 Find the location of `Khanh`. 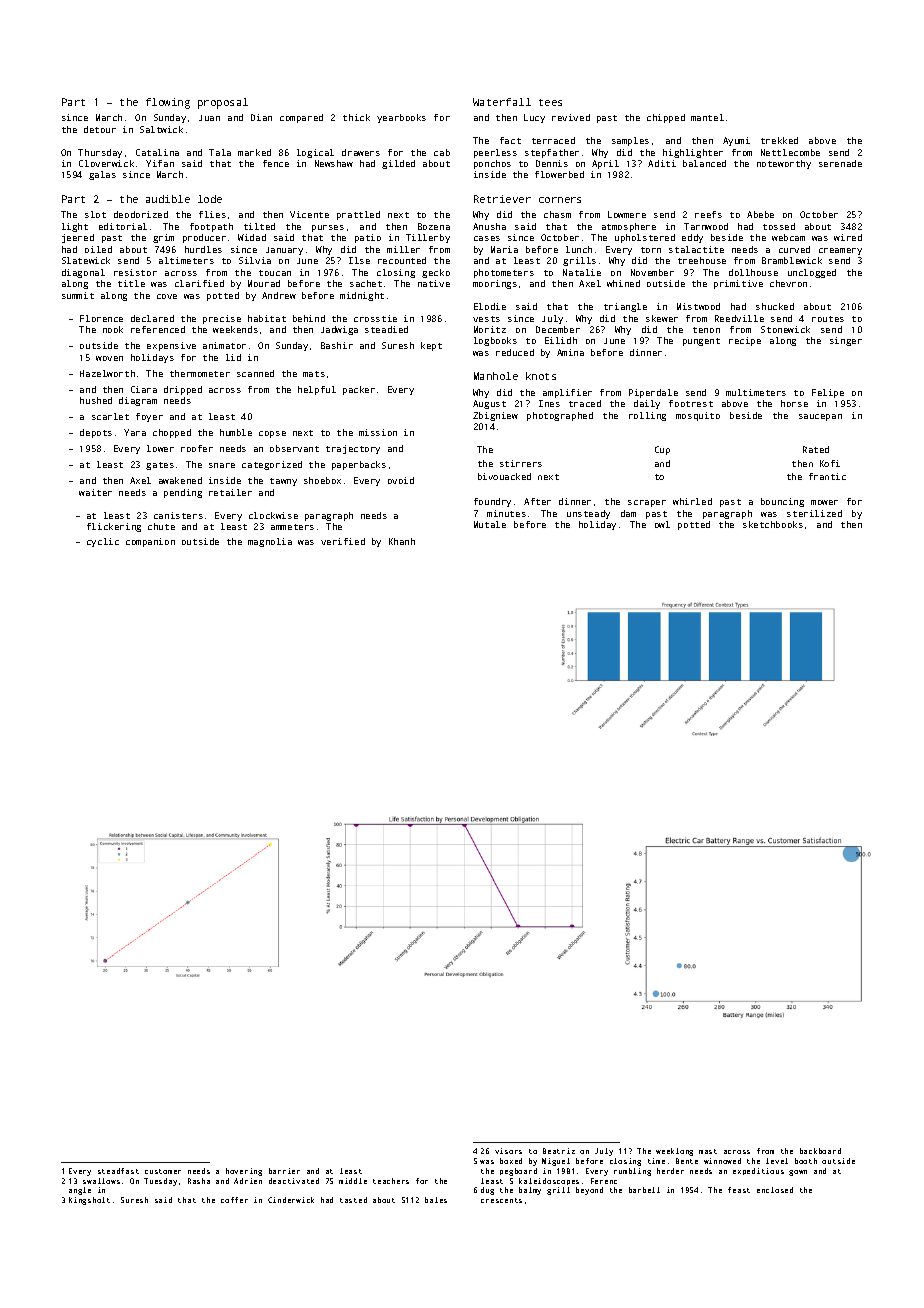

Khanh is located at coordinates (402, 541).
